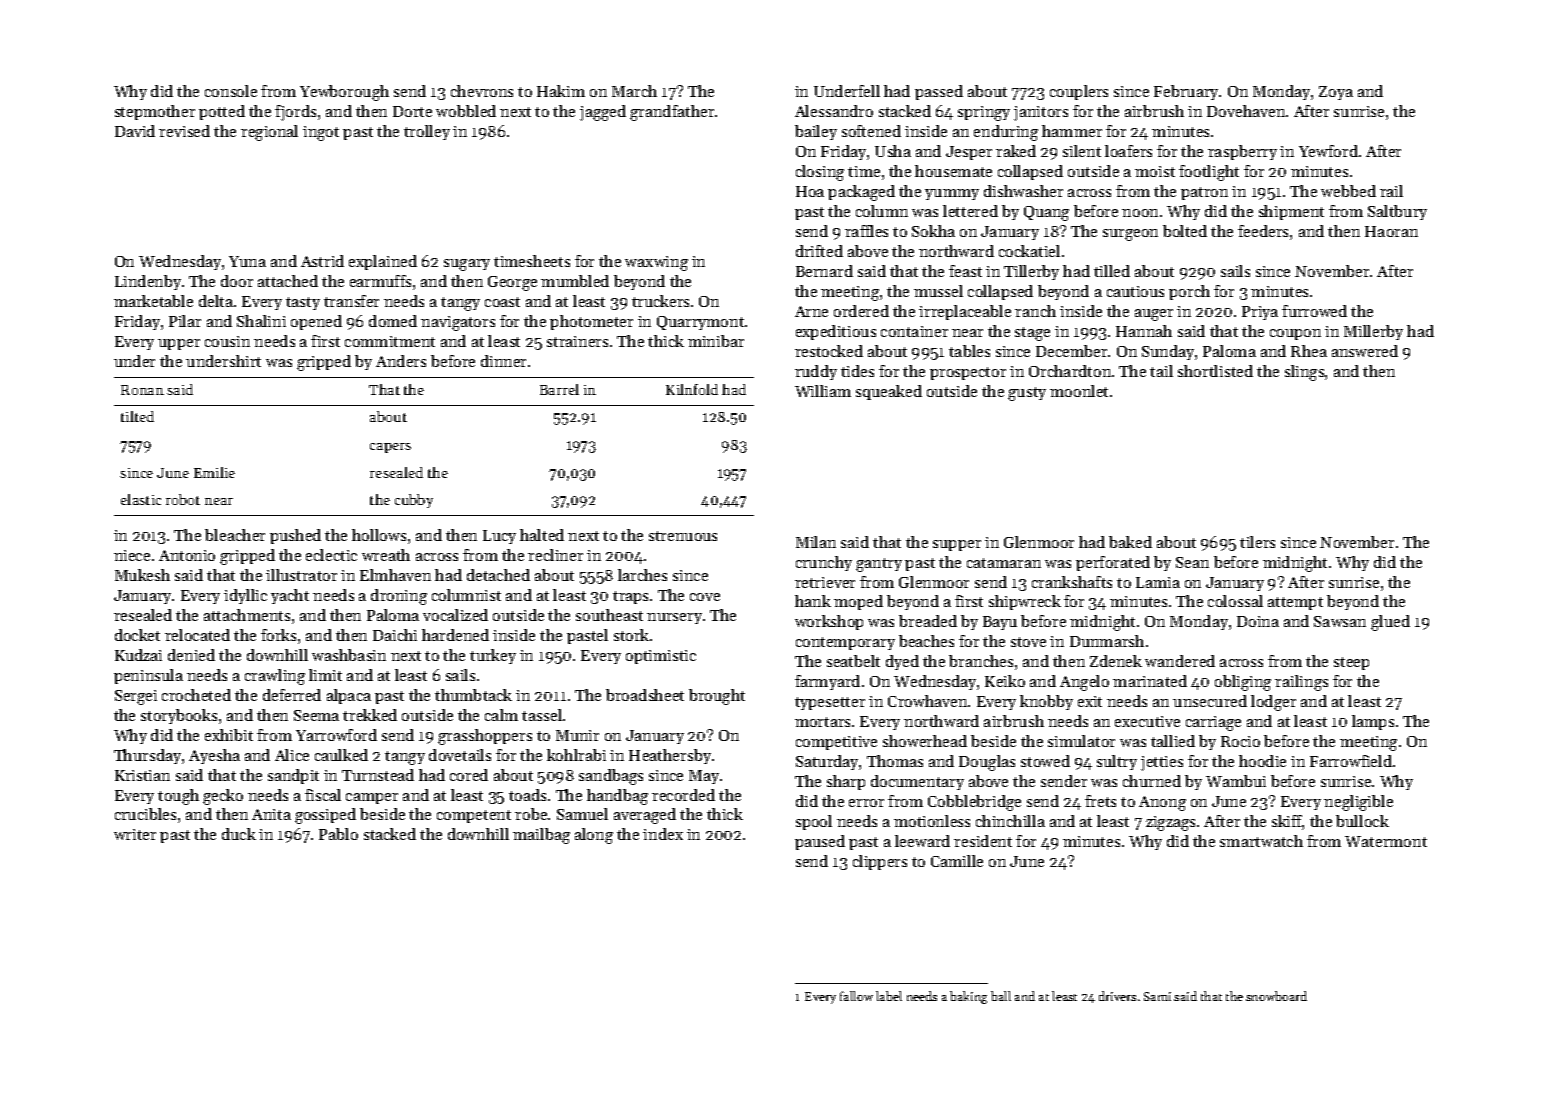  Describe the element at coordinates (1079, 391) in the document. I see `moonlet` at that location.
